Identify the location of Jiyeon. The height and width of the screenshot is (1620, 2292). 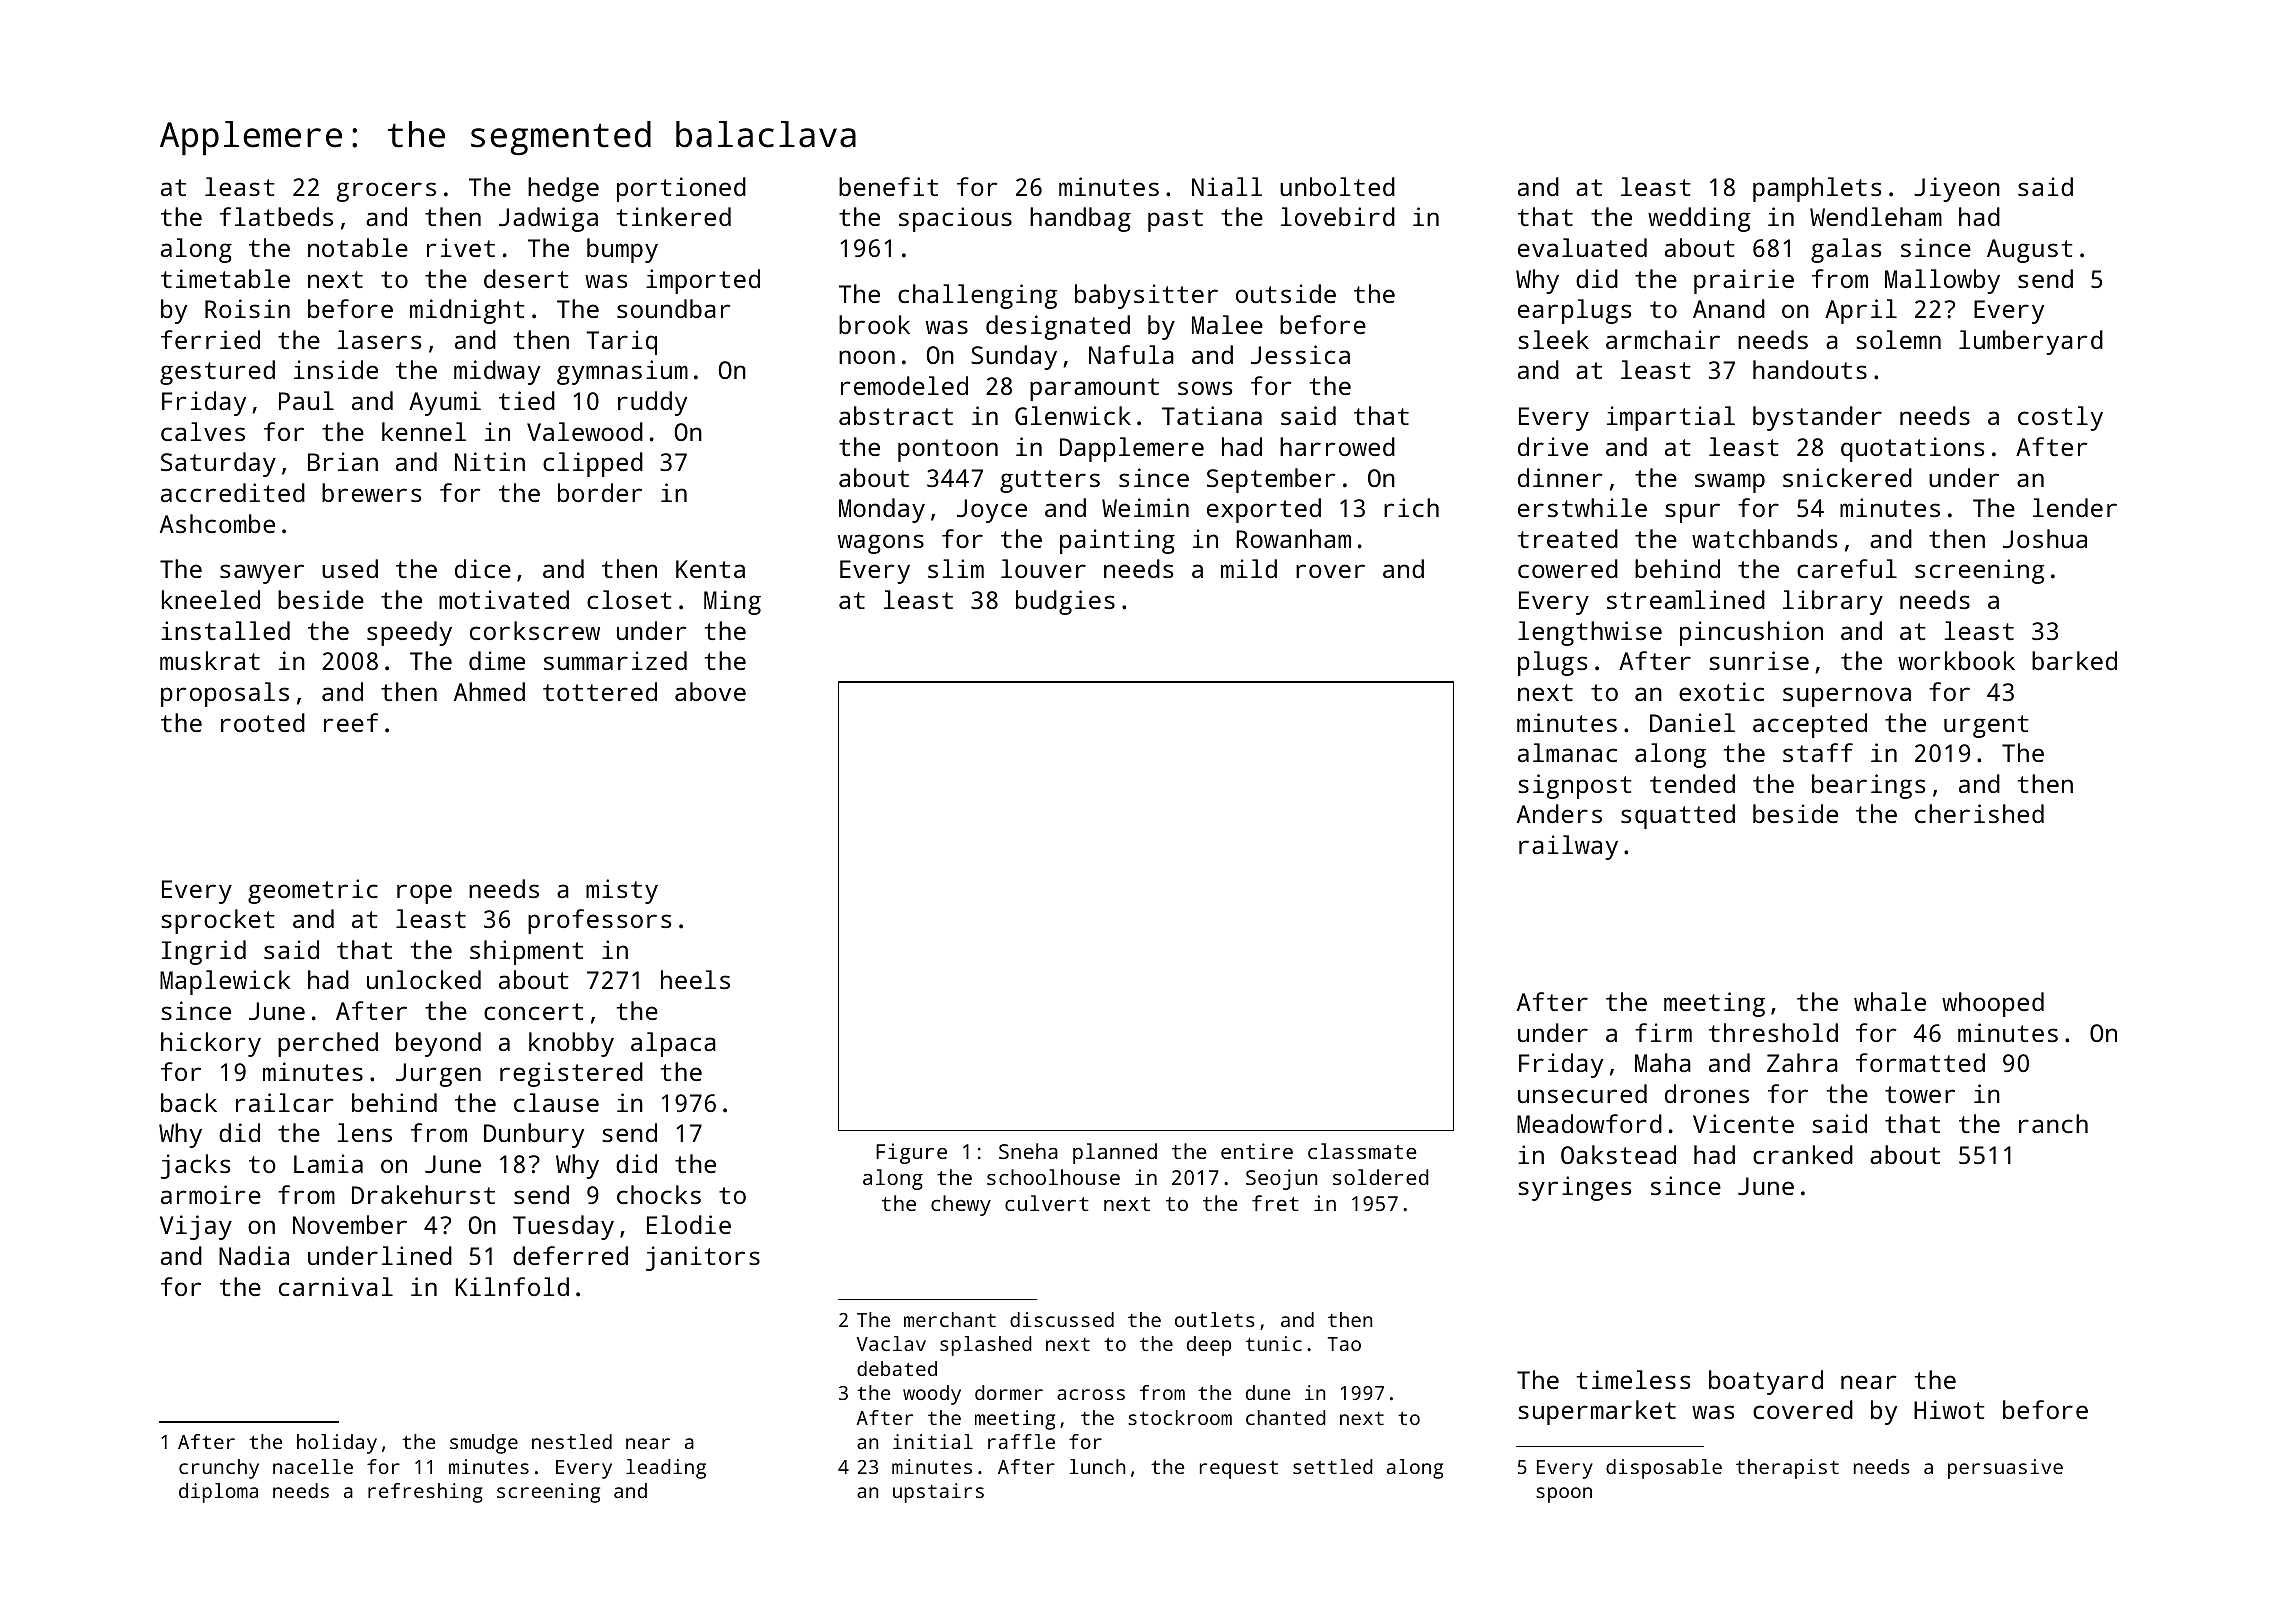
(1957, 189).
